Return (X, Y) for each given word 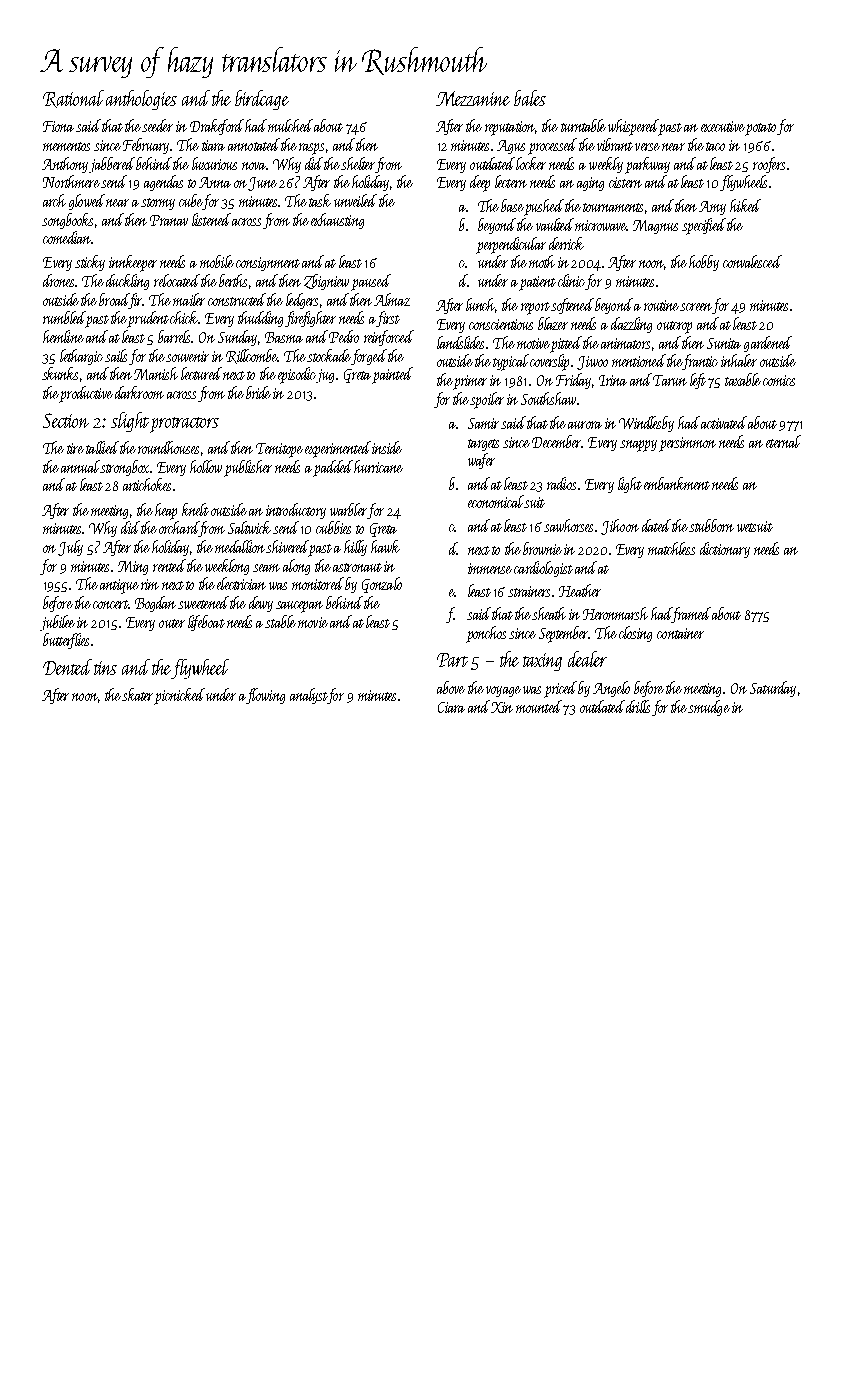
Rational (73, 99)
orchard (179, 529)
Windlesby (646, 424)
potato (760, 129)
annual (80, 466)
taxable (743, 379)
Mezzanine (473, 98)
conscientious (501, 324)
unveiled (355, 200)
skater (137, 694)
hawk (385, 546)
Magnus (655, 227)
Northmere (71, 181)
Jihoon (620, 527)
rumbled (64, 317)
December (557, 441)
